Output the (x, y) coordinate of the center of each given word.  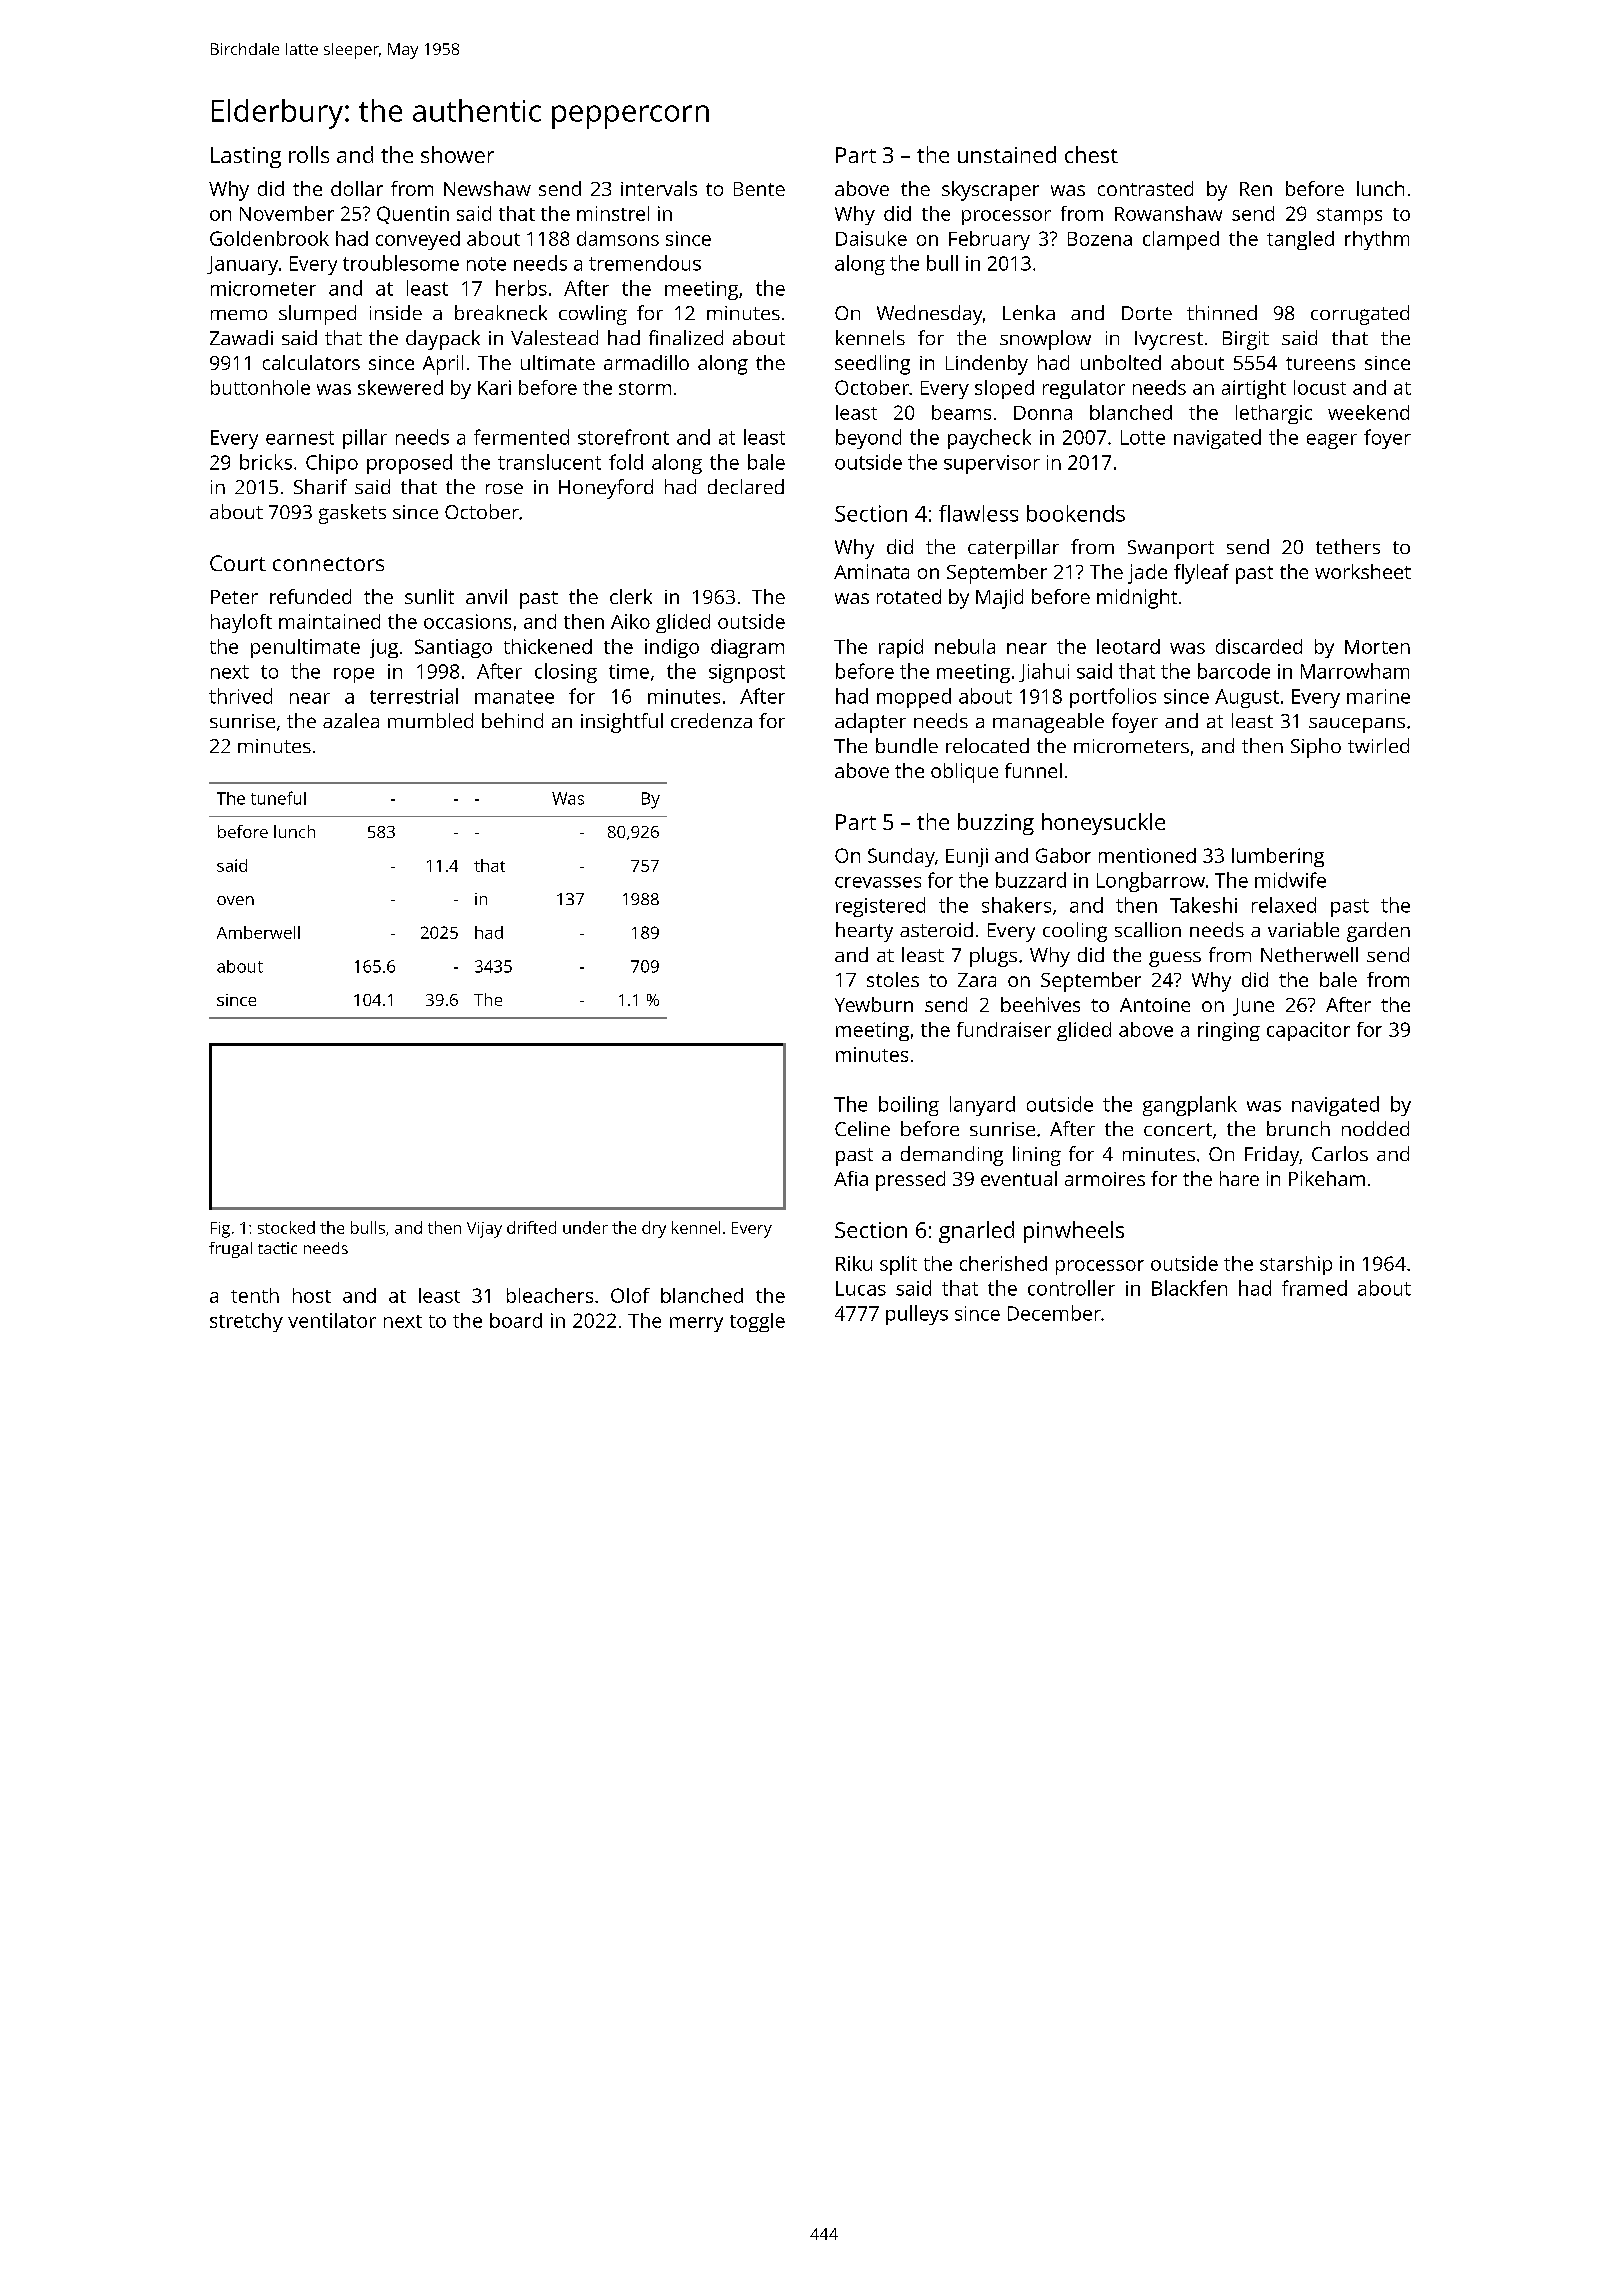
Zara (977, 980)
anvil (486, 596)
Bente (759, 189)
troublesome (401, 263)
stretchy (246, 1322)
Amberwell (258, 932)
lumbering (1278, 857)
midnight (1137, 599)
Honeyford (606, 489)
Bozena (1100, 239)
